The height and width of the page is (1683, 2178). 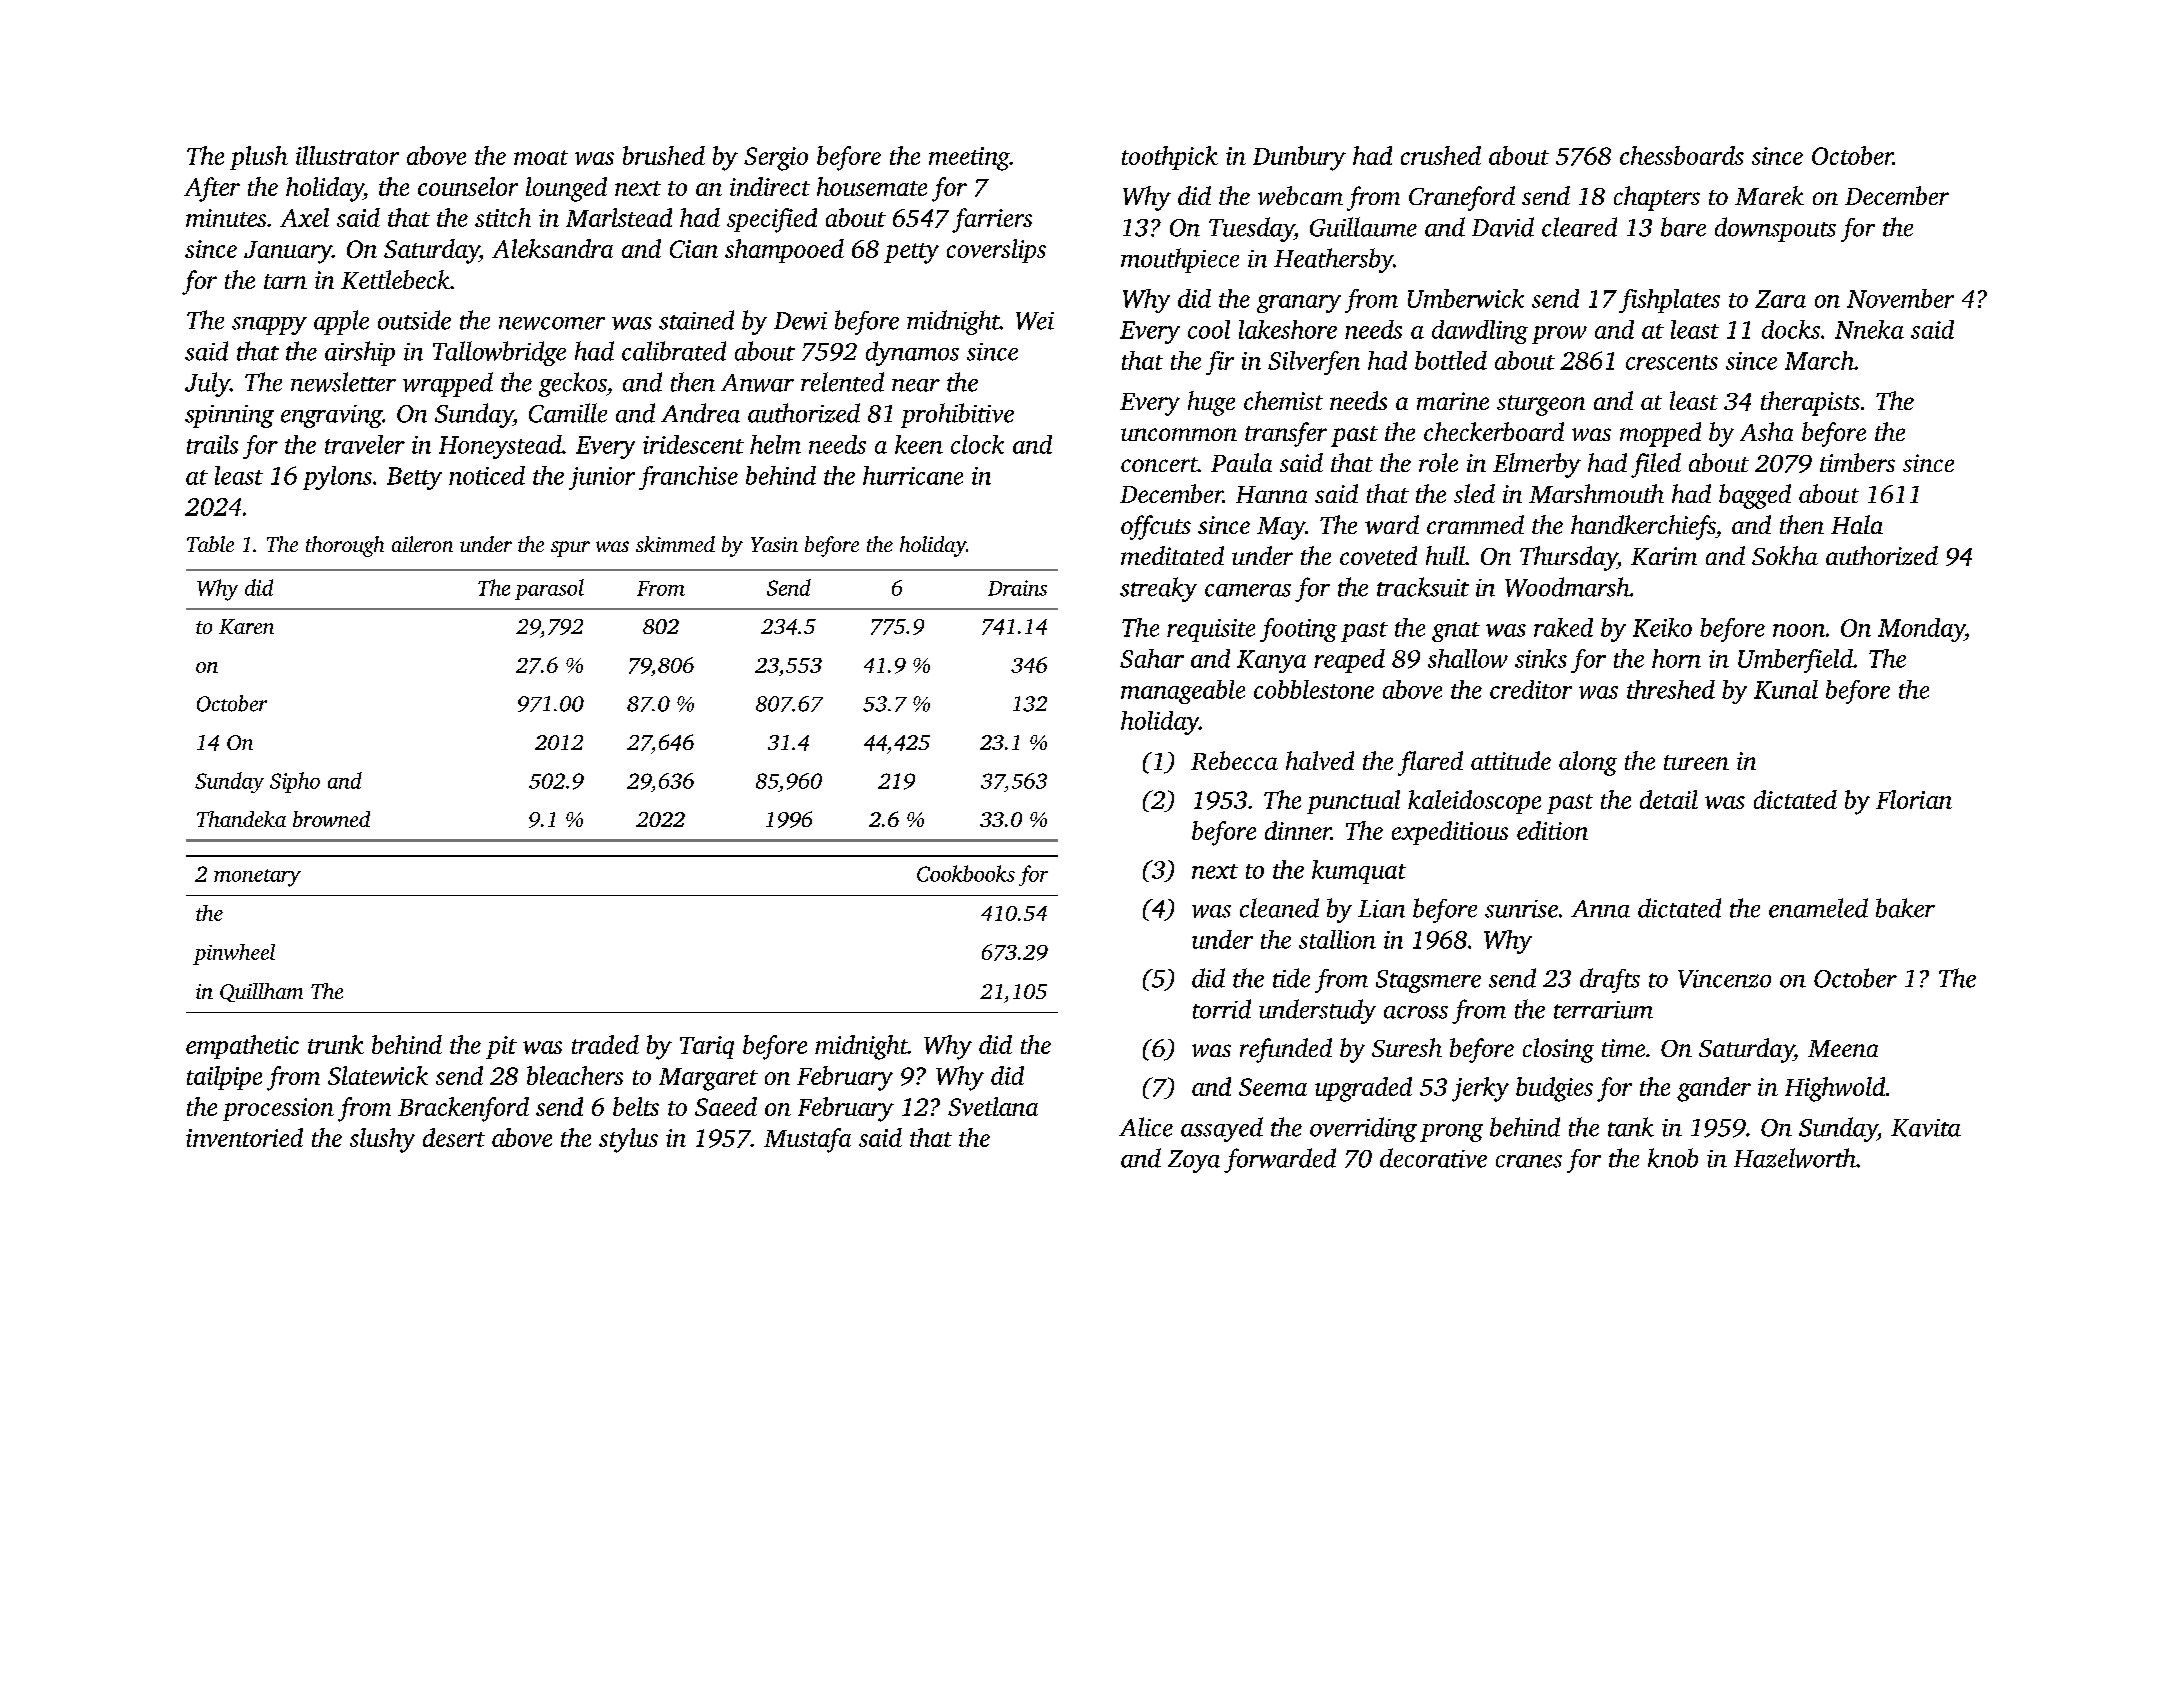 I want to click on Hala, so click(x=1857, y=524).
